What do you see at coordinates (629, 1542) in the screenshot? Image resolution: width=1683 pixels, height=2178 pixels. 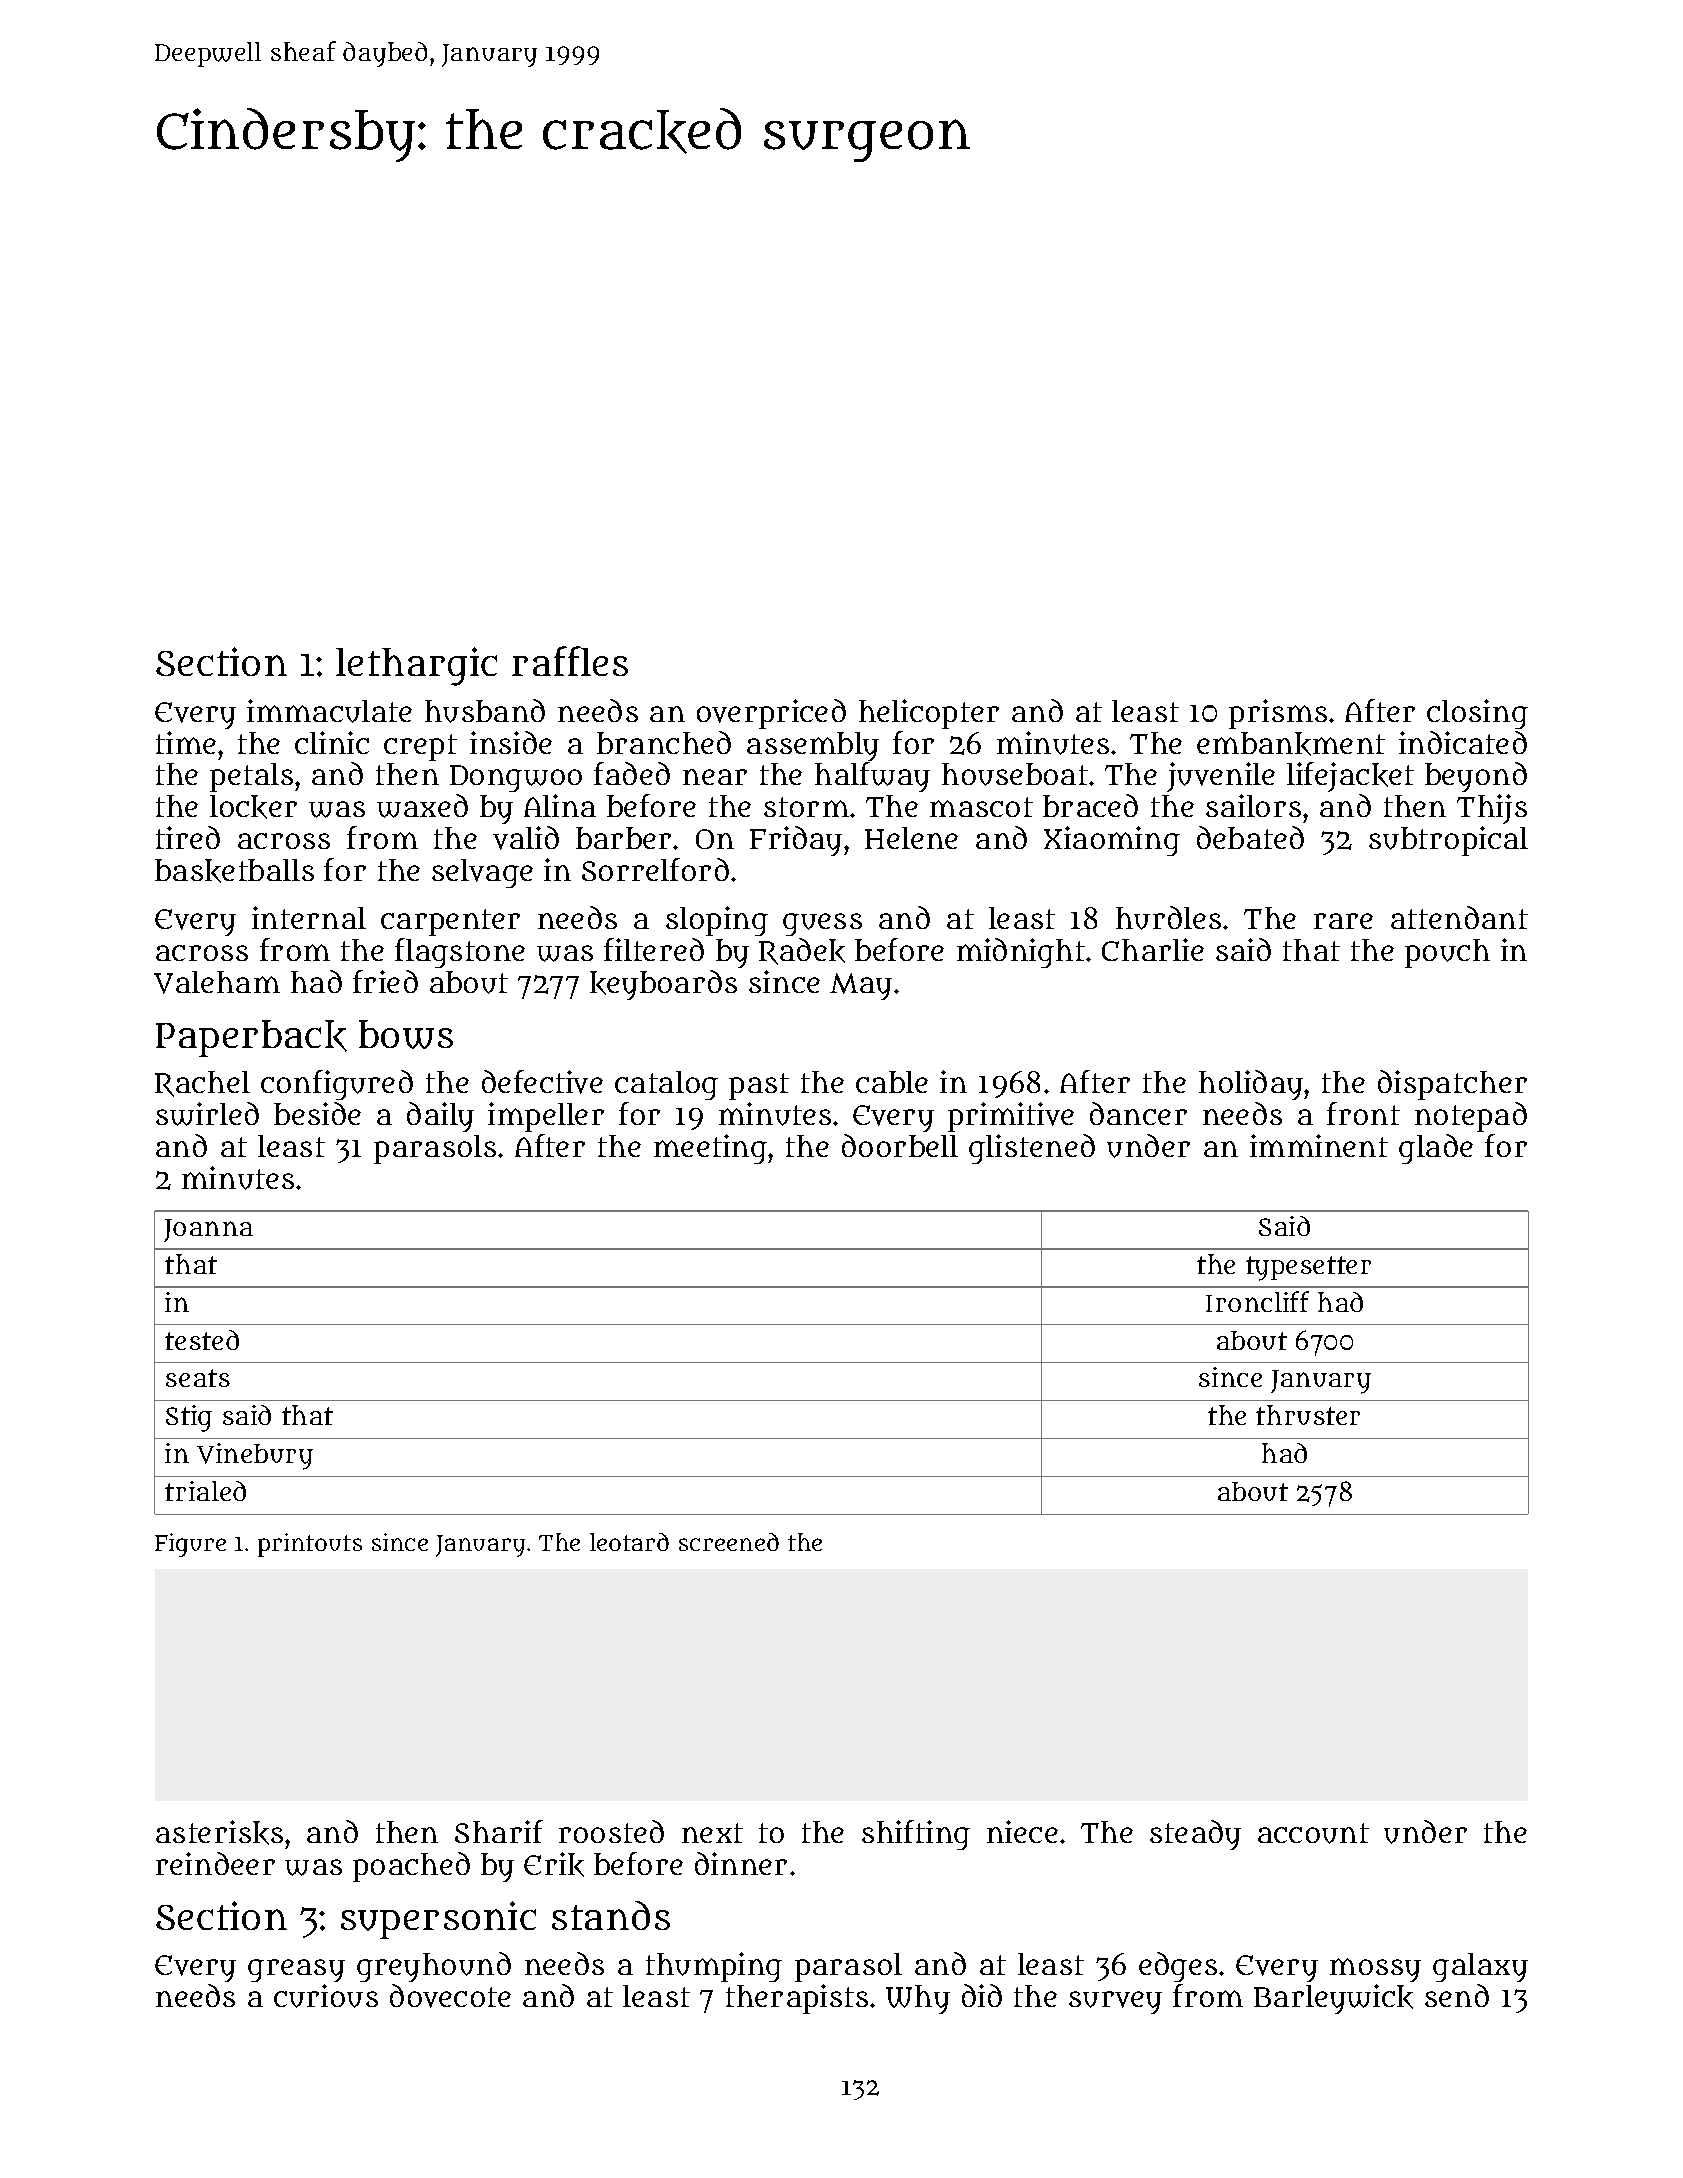 I see `leotard` at bounding box center [629, 1542].
